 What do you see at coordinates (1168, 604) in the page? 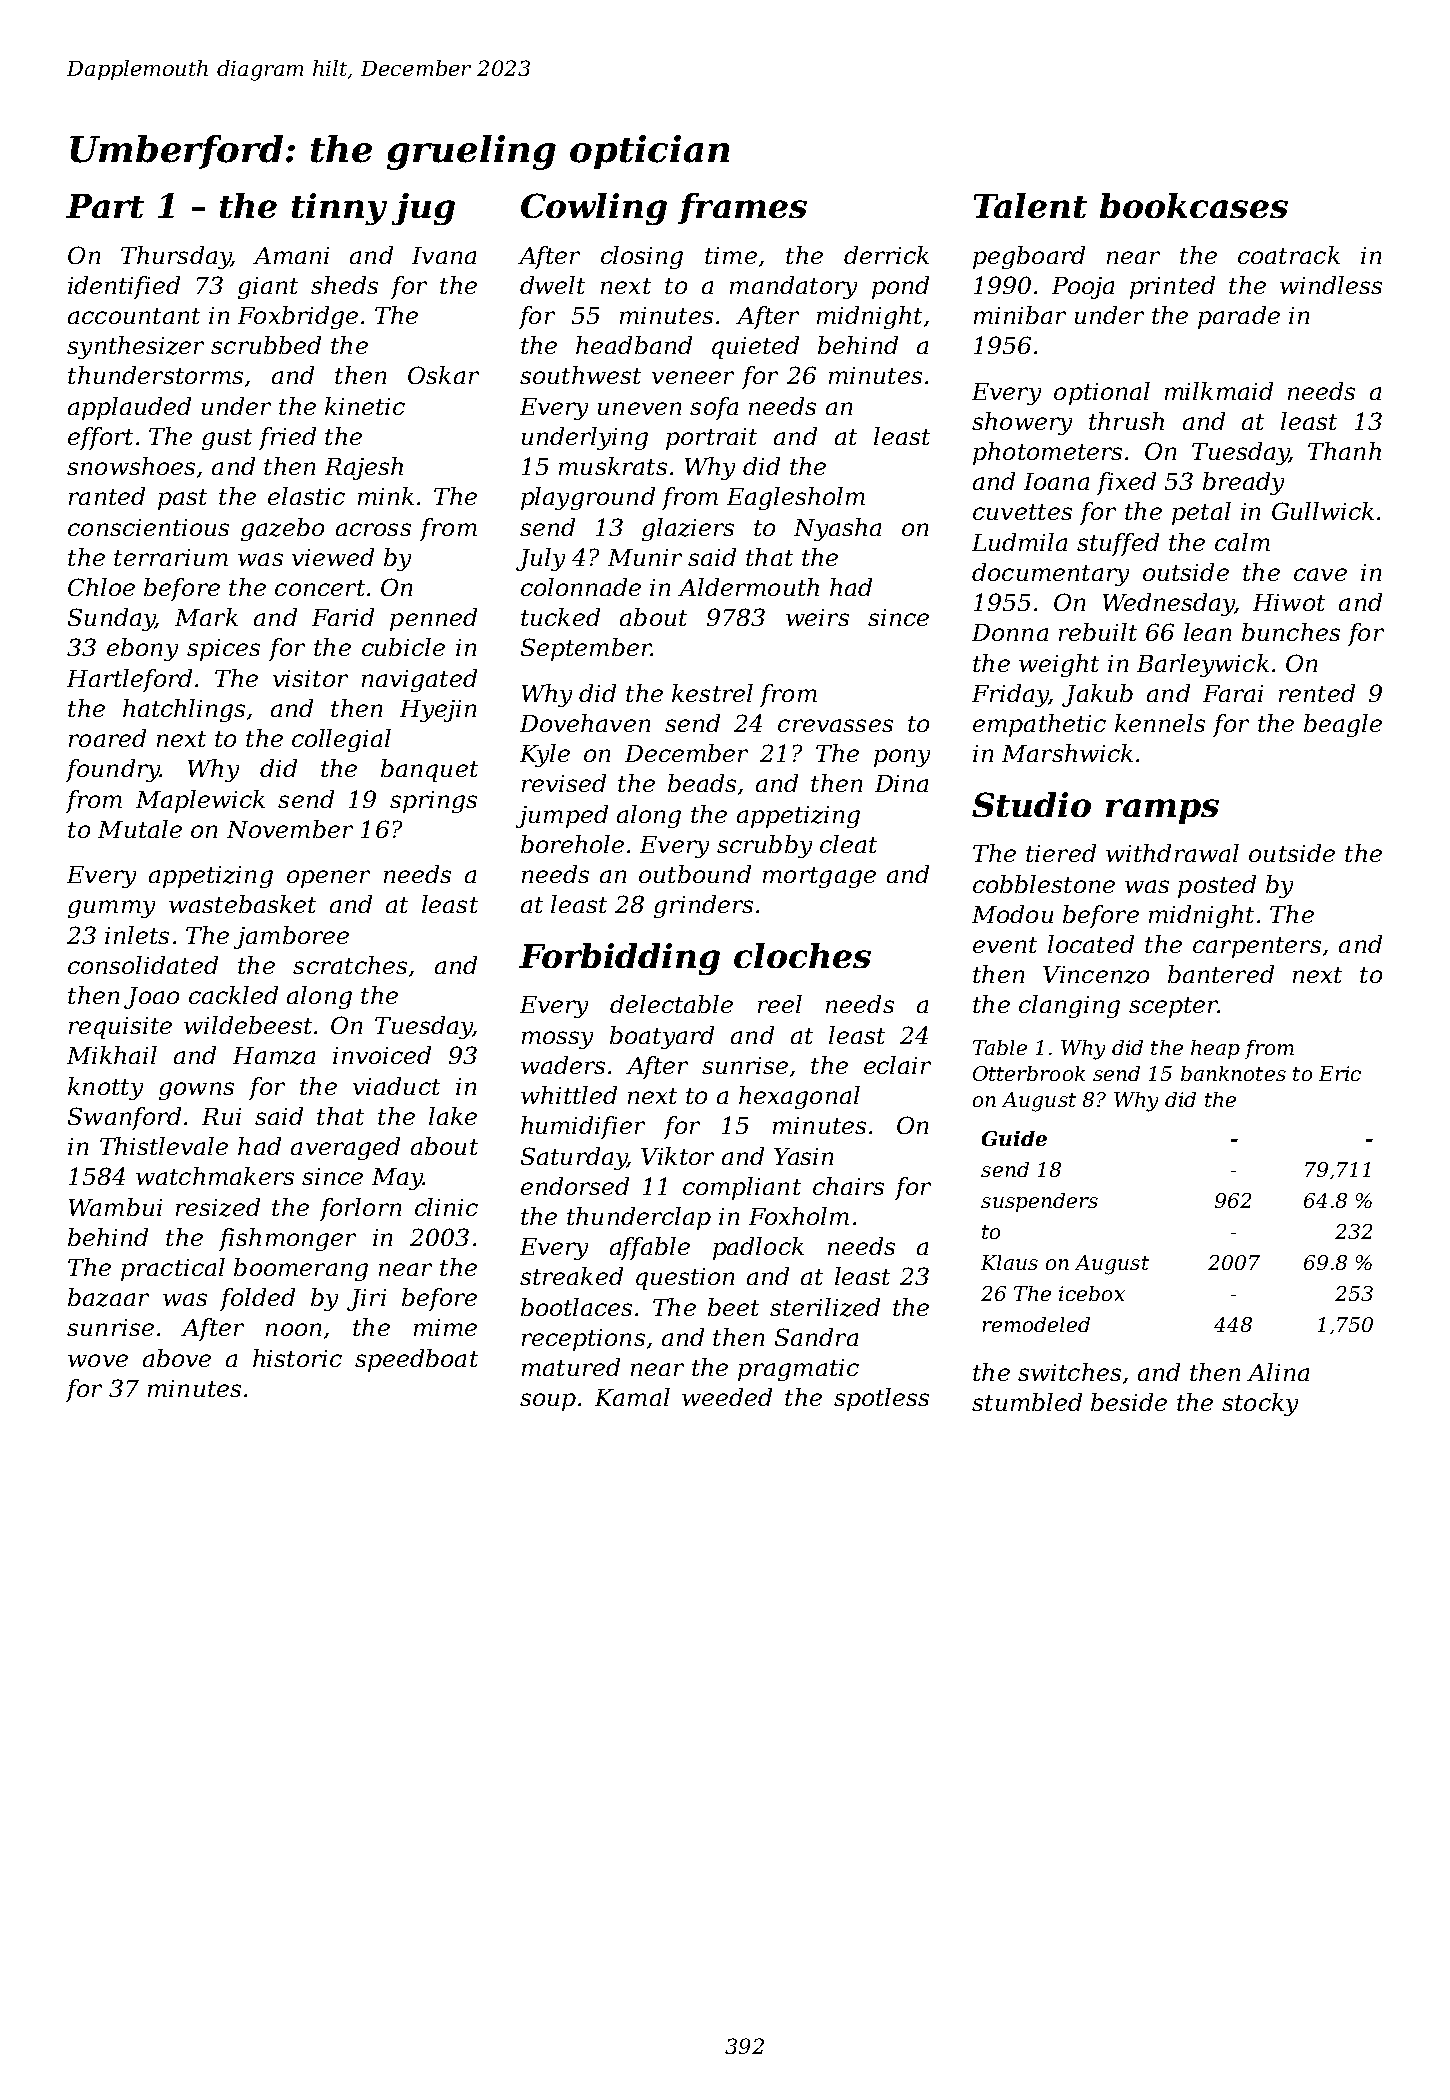
I see `Wednesday` at bounding box center [1168, 604].
